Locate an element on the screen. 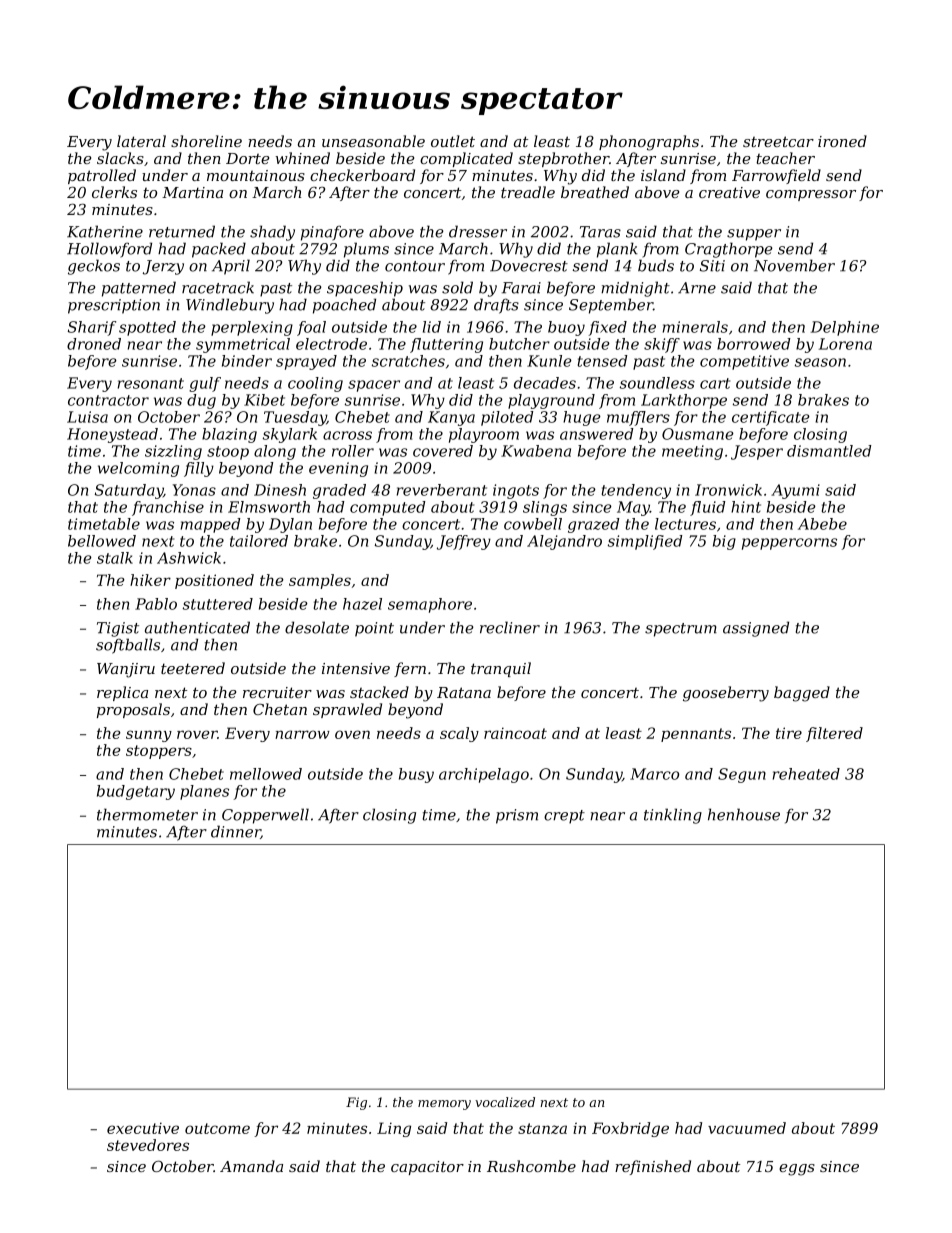 This screenshot has height=1233, width=952. stevedores is located at coordinates (148, 1145).
